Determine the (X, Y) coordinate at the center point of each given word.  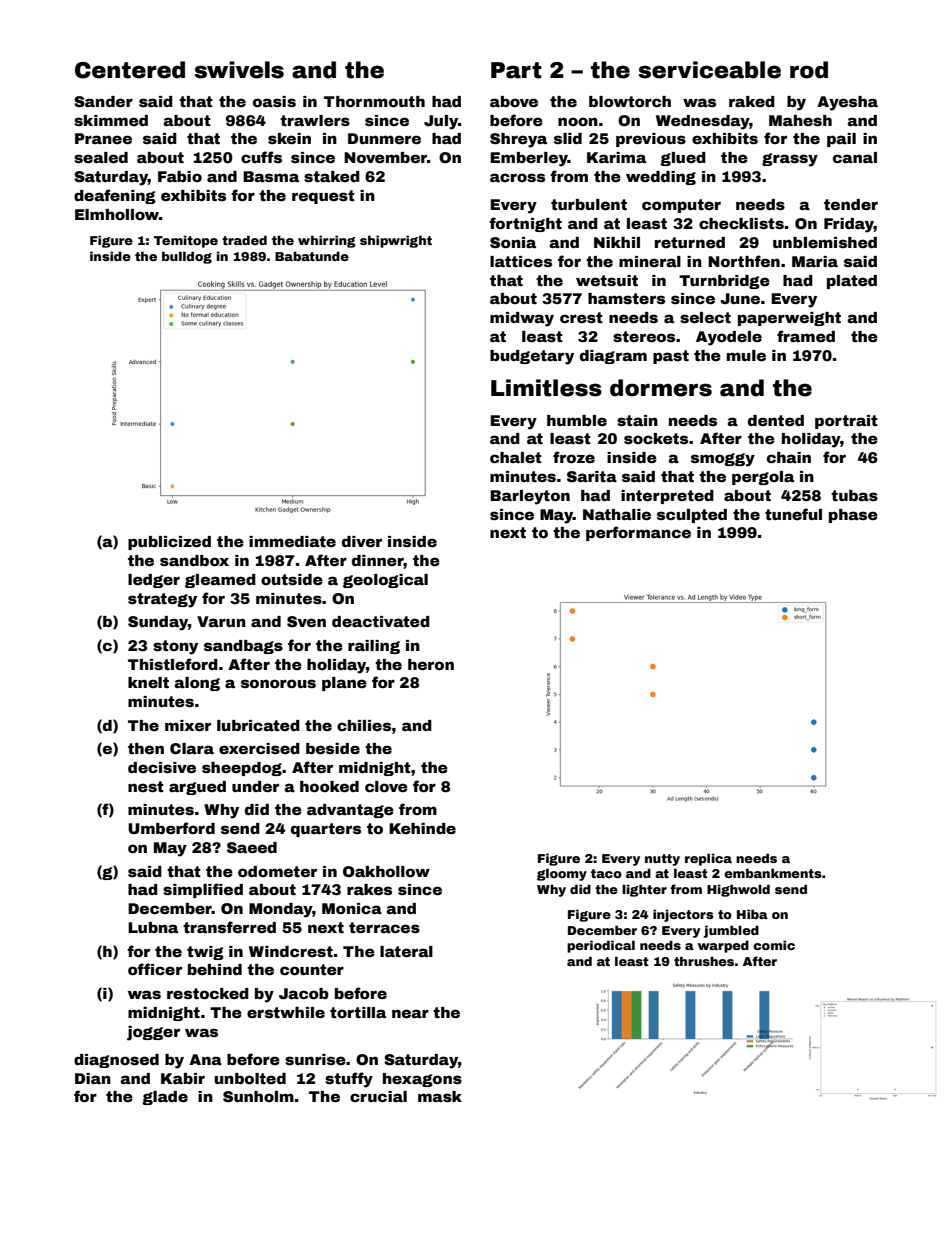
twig (205, 953)
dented (776, 420)
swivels (239, 70)
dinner (378, 562)
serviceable (709, 70)
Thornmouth (374, 101)
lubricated (258, 725)
